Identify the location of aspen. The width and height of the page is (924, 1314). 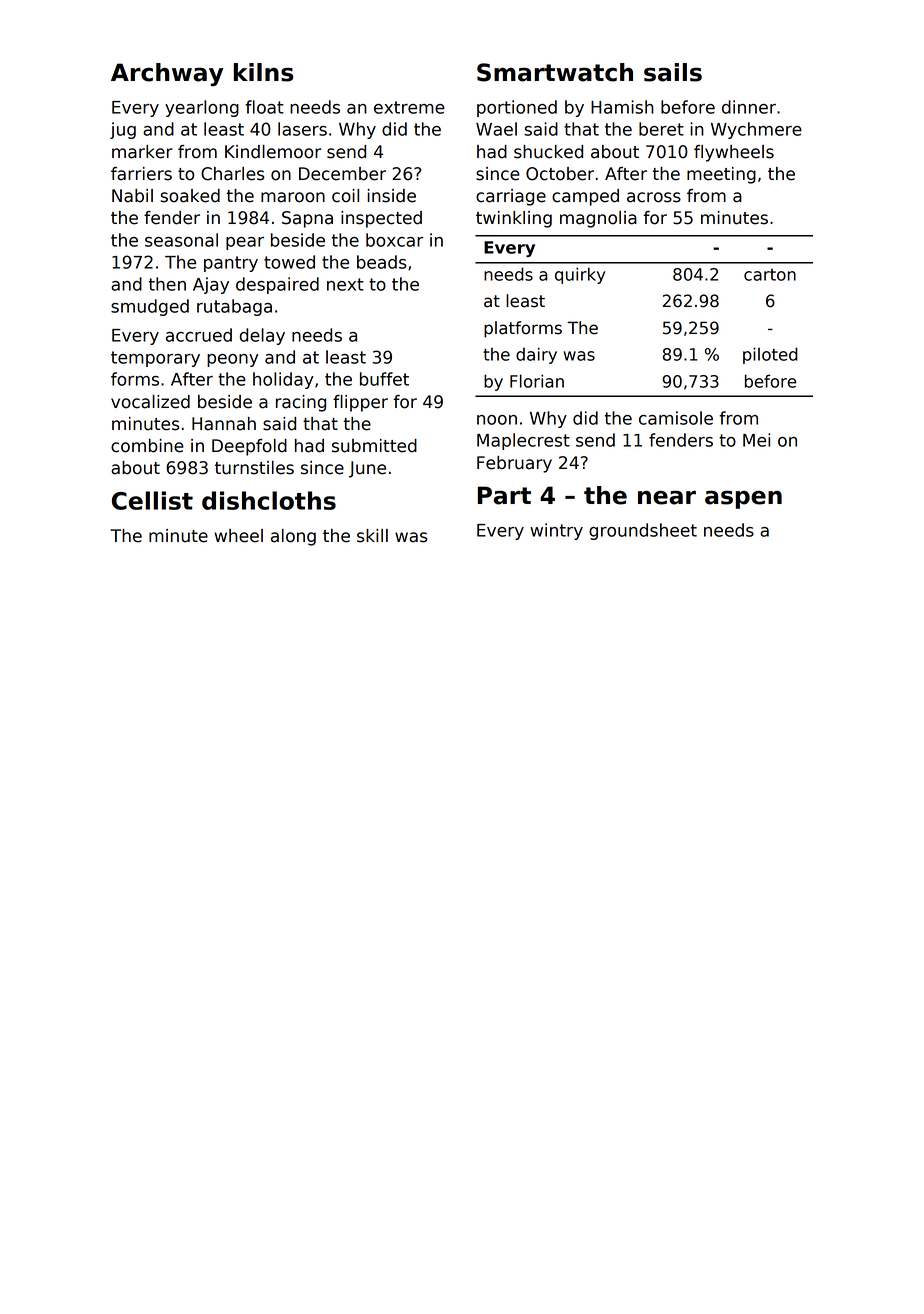
(743, 500).
